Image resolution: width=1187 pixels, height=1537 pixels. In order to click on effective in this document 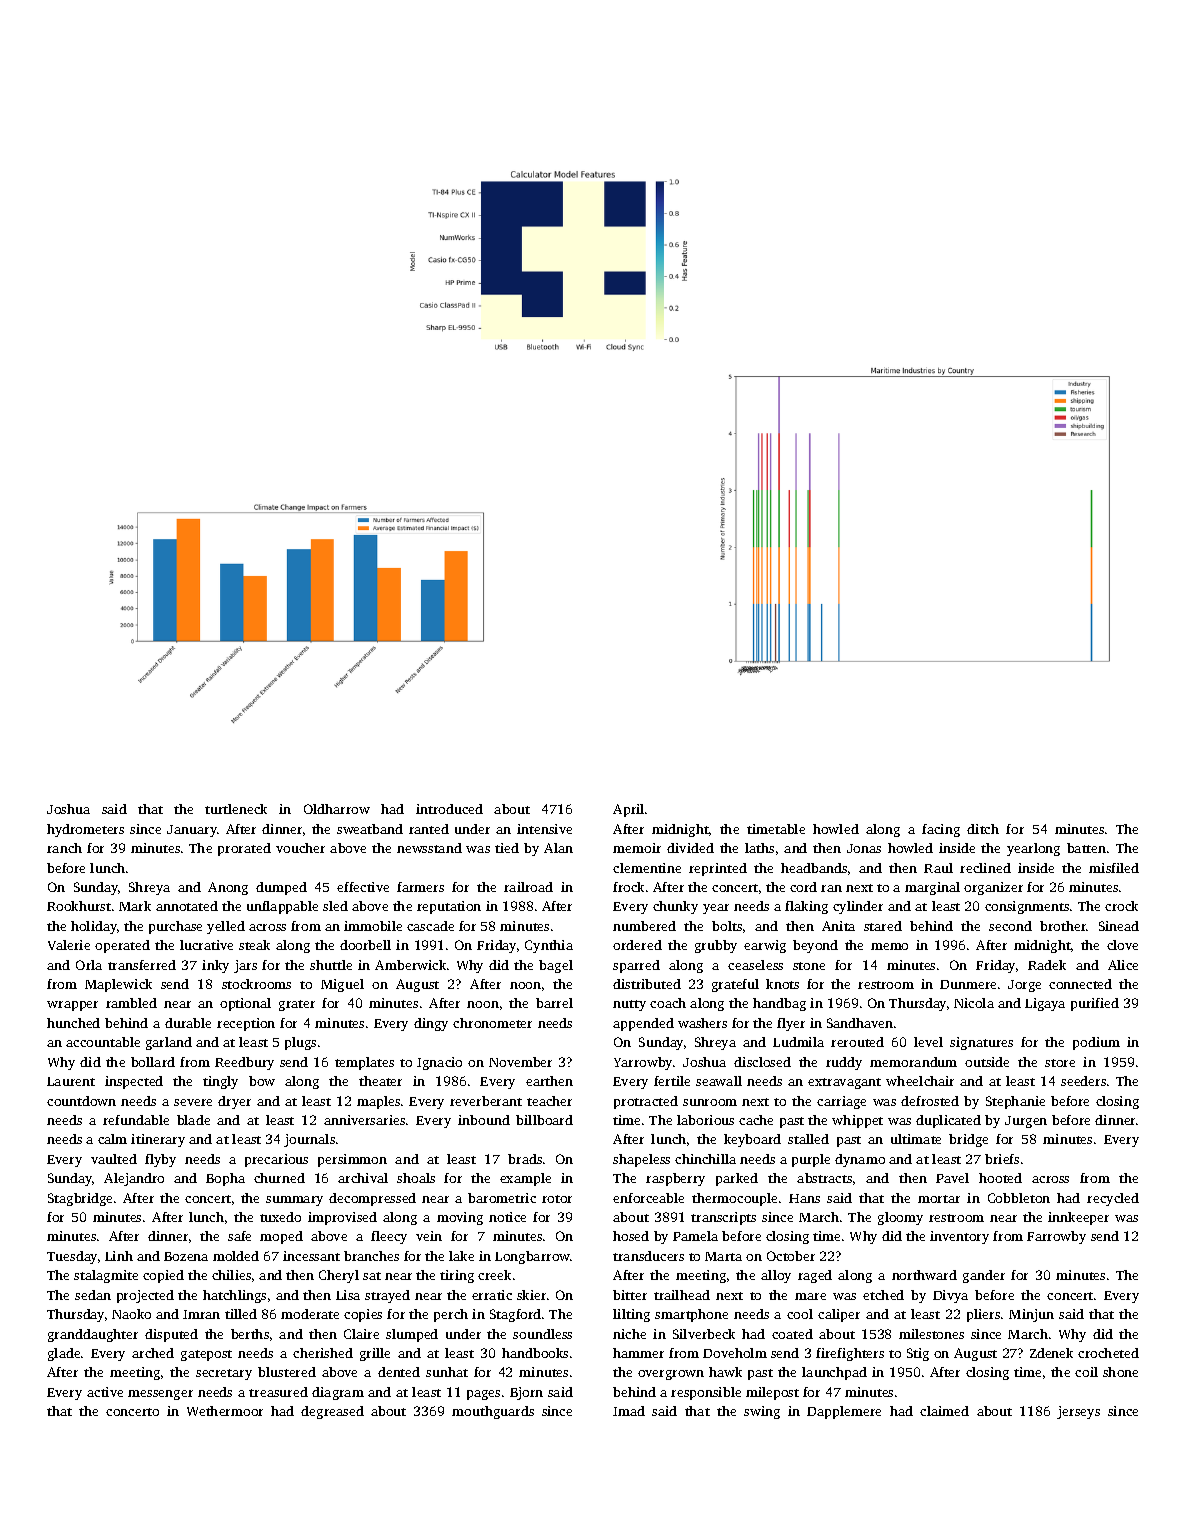, I will do `click(363, 887)`.
